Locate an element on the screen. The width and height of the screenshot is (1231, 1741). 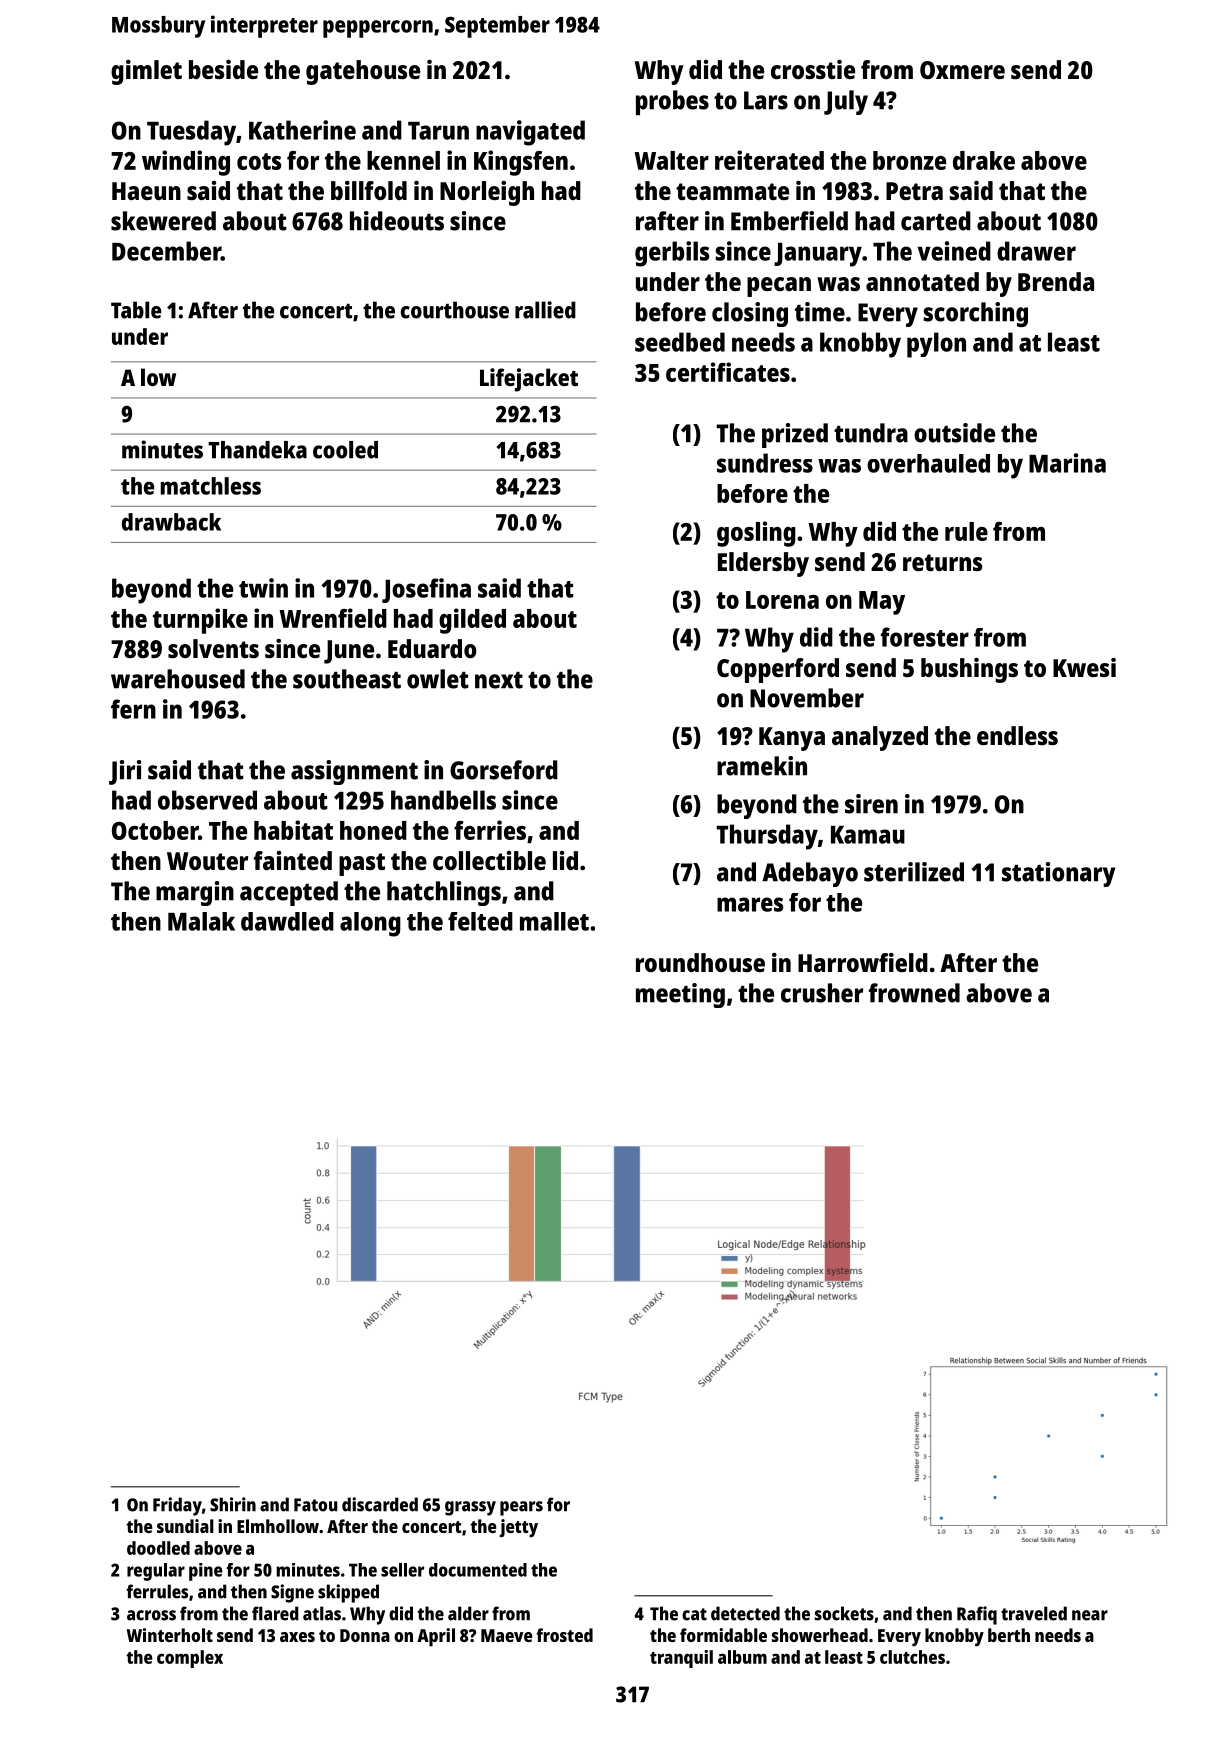
Winterholt is located at coordinates (169, 1635).
